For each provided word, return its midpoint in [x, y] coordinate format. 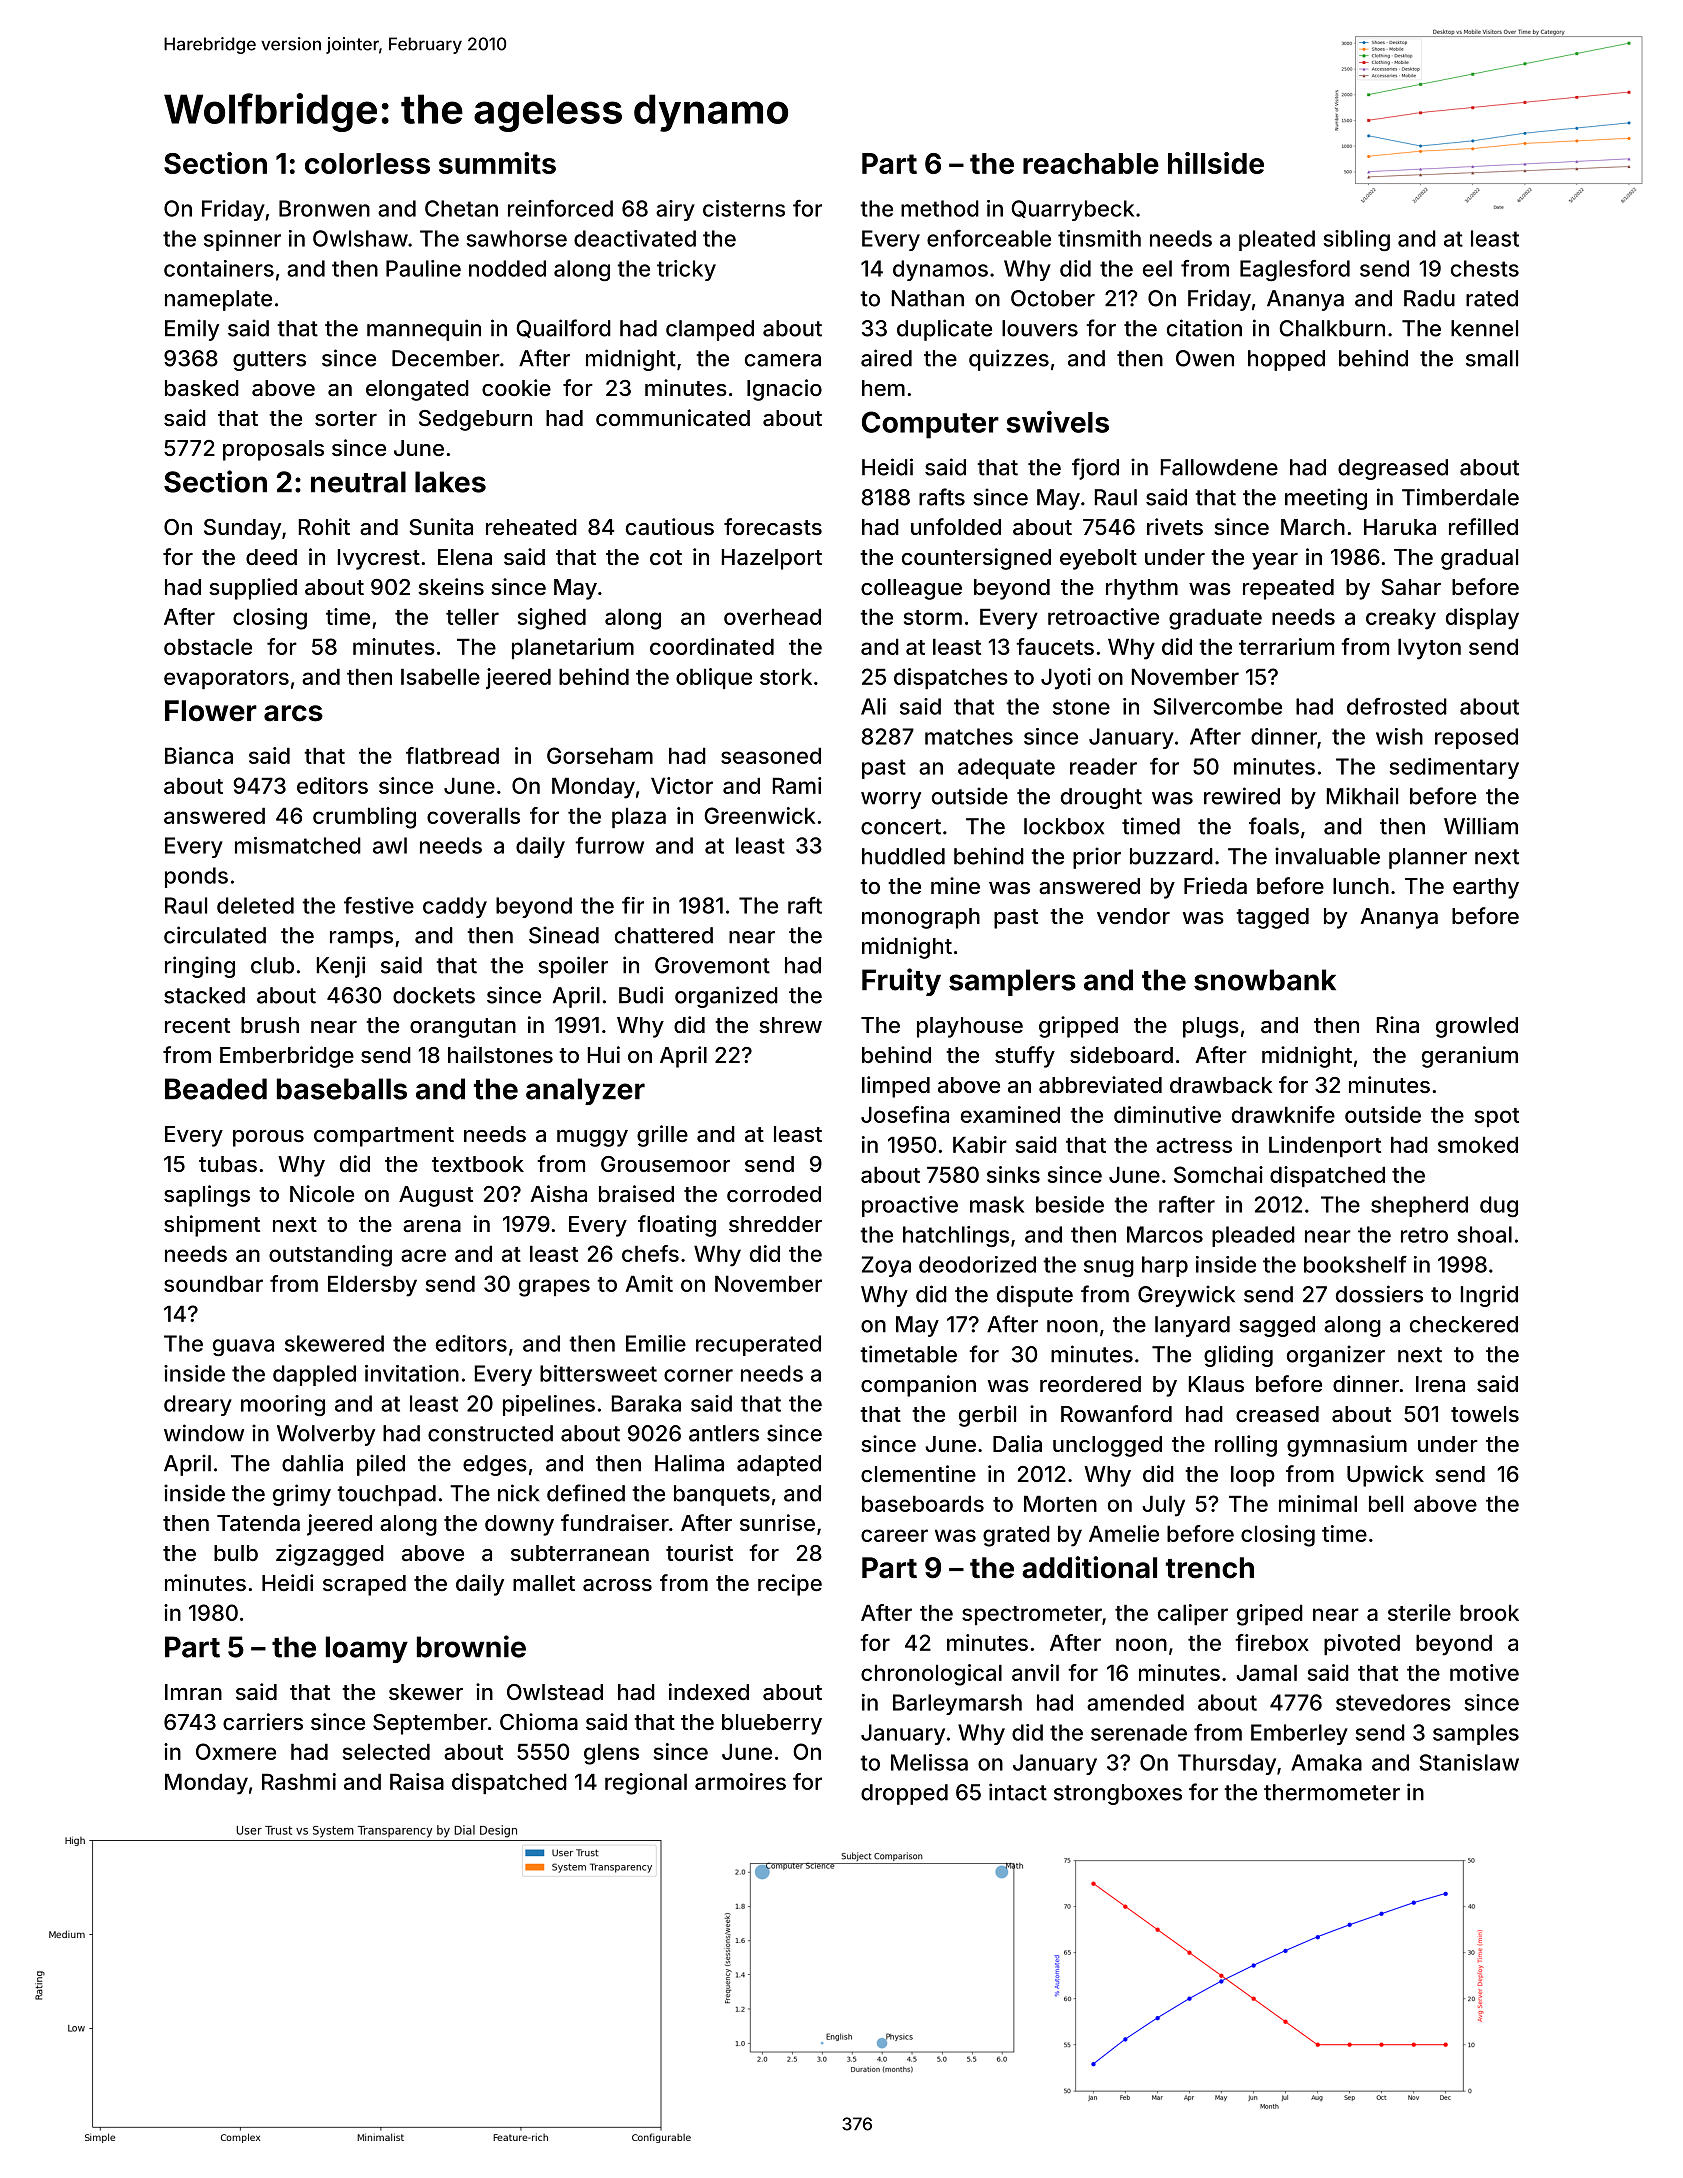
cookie [516, 387]
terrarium [1286, 646]
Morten [1060, 1503]
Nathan [928, 298]
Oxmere [236, 1751]
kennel [1484, 328]
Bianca [199, 755]
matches [969, 736]
